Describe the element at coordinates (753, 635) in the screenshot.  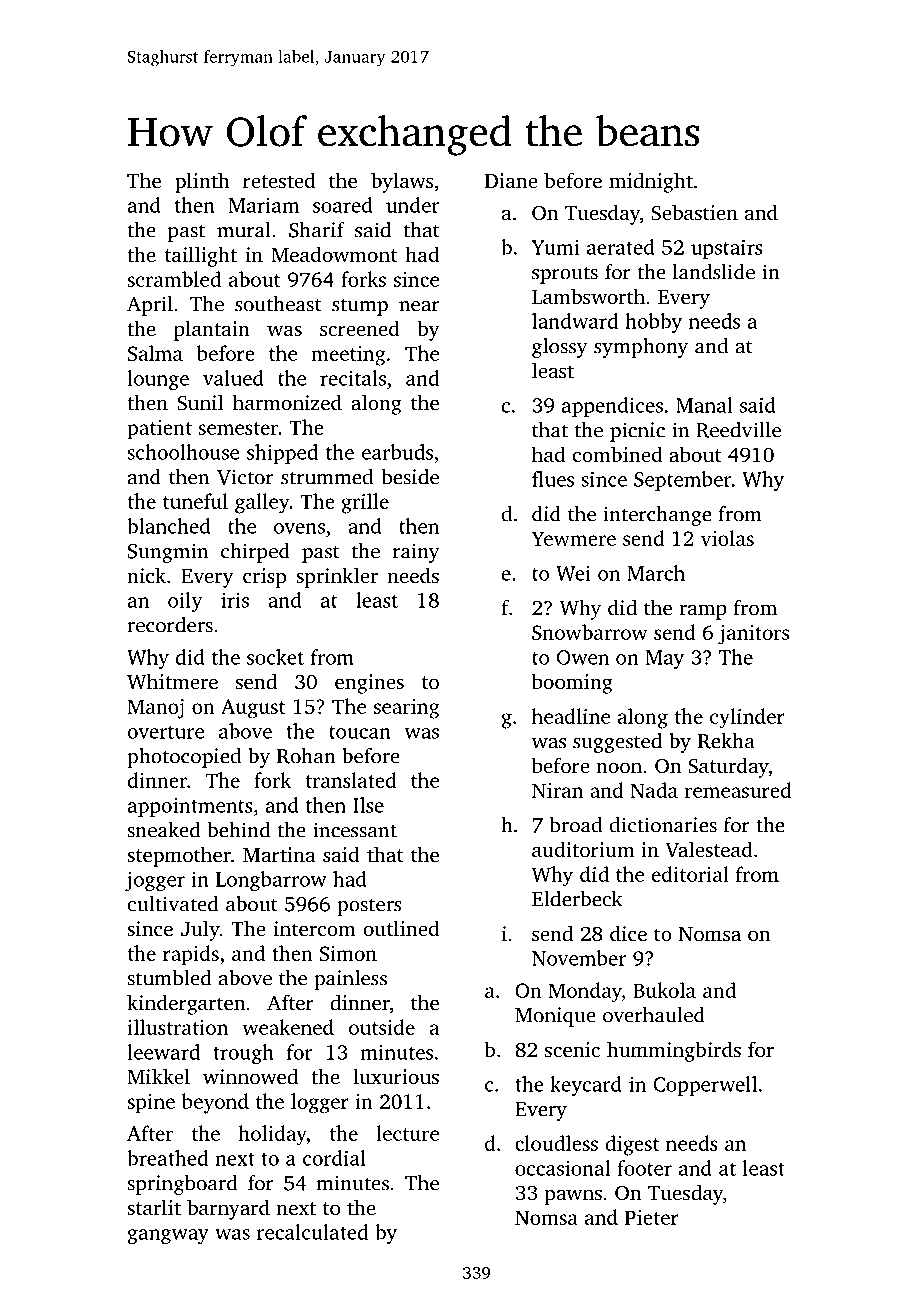
I see `janitors` at that location.
